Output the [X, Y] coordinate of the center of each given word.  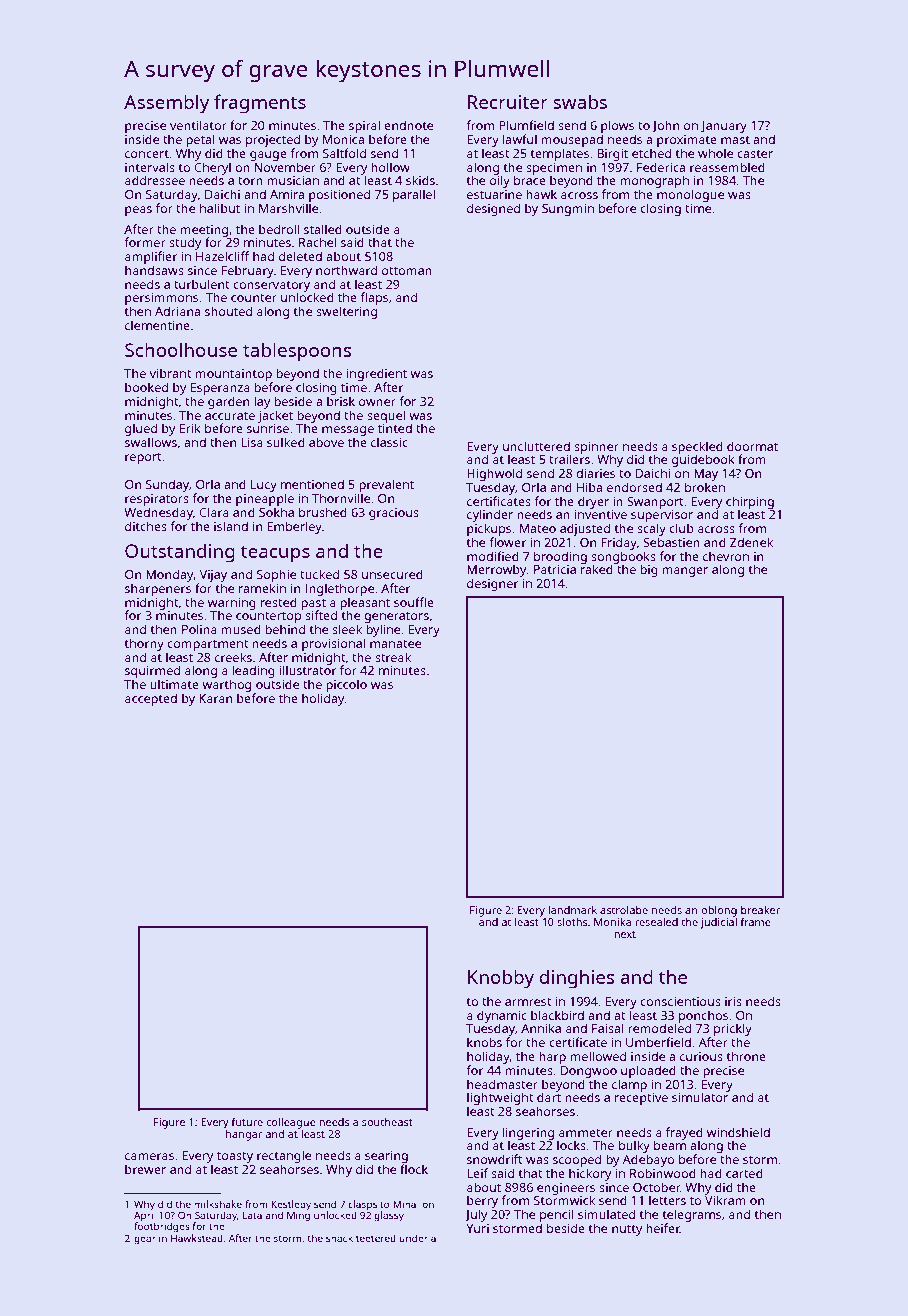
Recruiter [508, 102]
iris [733, 1001]
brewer [145, 1169]
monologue [690, 195]
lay [262, 402]
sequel [386, 416]
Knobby [501, 979]
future [247, 1121]
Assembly [166, 104]
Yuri [477, 1228]
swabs [580, 102]
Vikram [725, 1200]
